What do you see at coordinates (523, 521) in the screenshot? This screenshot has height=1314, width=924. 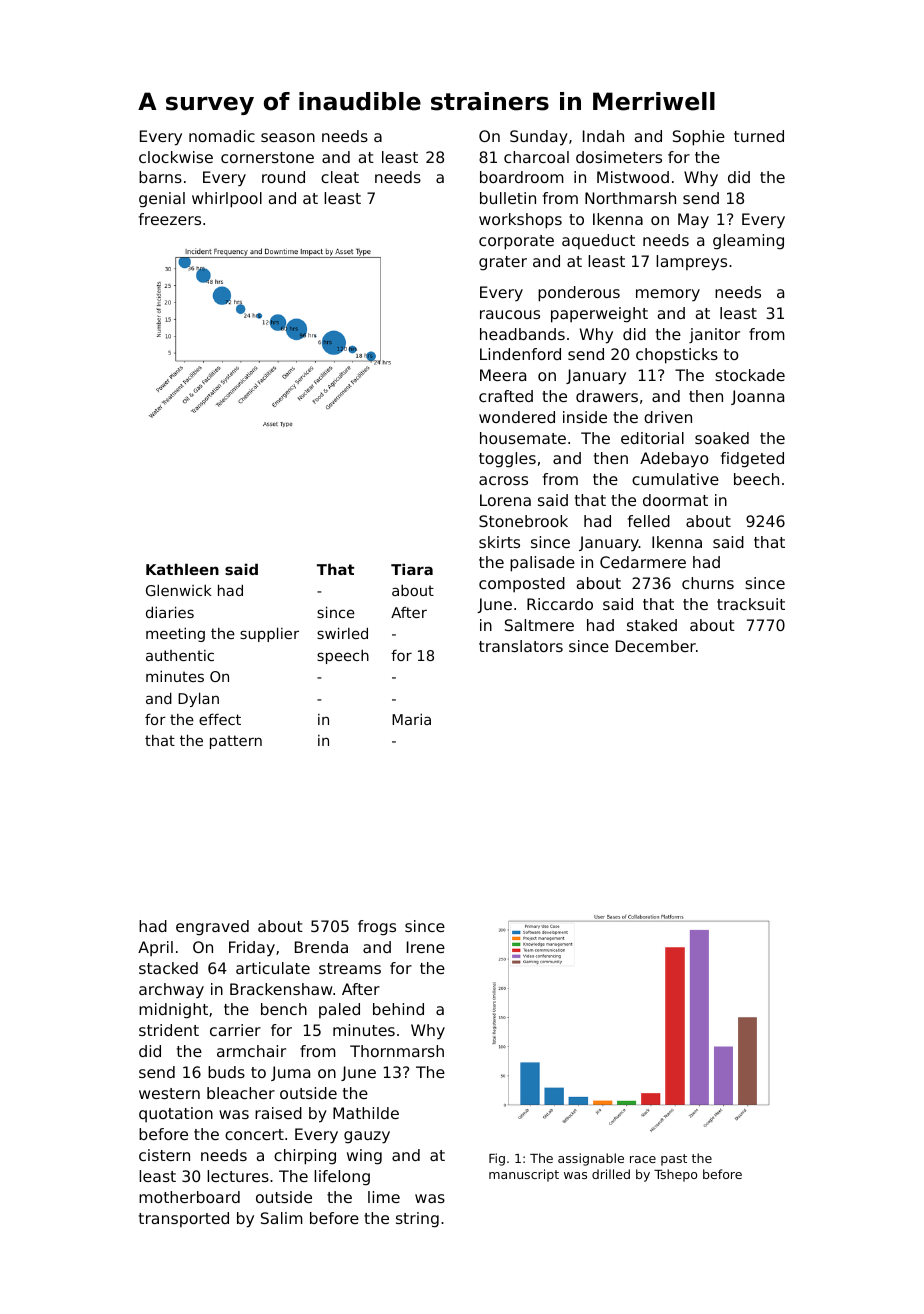 I see `Stonebrook` at bounding box center [523, 521].
